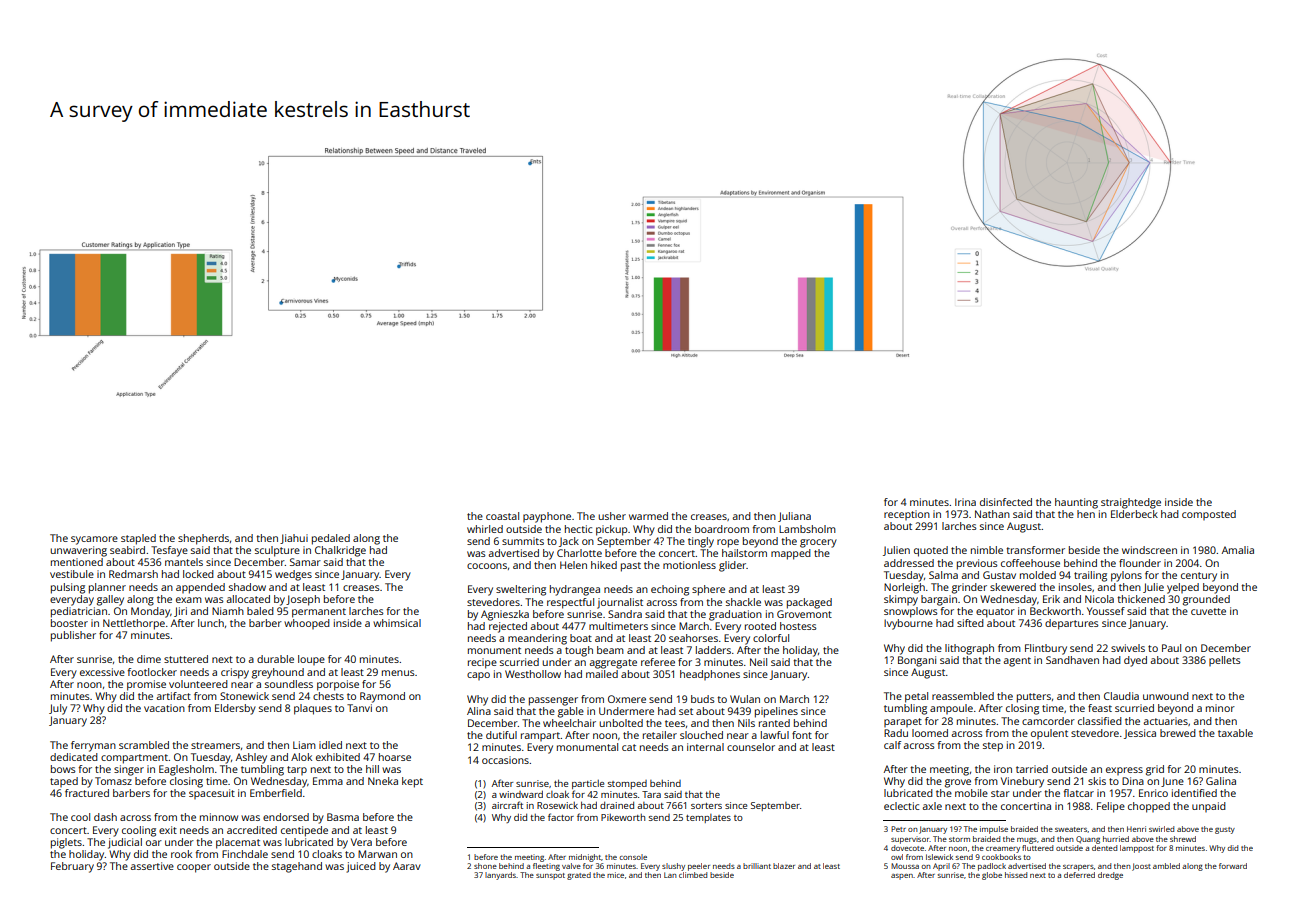 This screenshot has width=1308, height=924. Describe the element at coordinates (994, 830) in the screenshot. I see `impulse` at that location.
